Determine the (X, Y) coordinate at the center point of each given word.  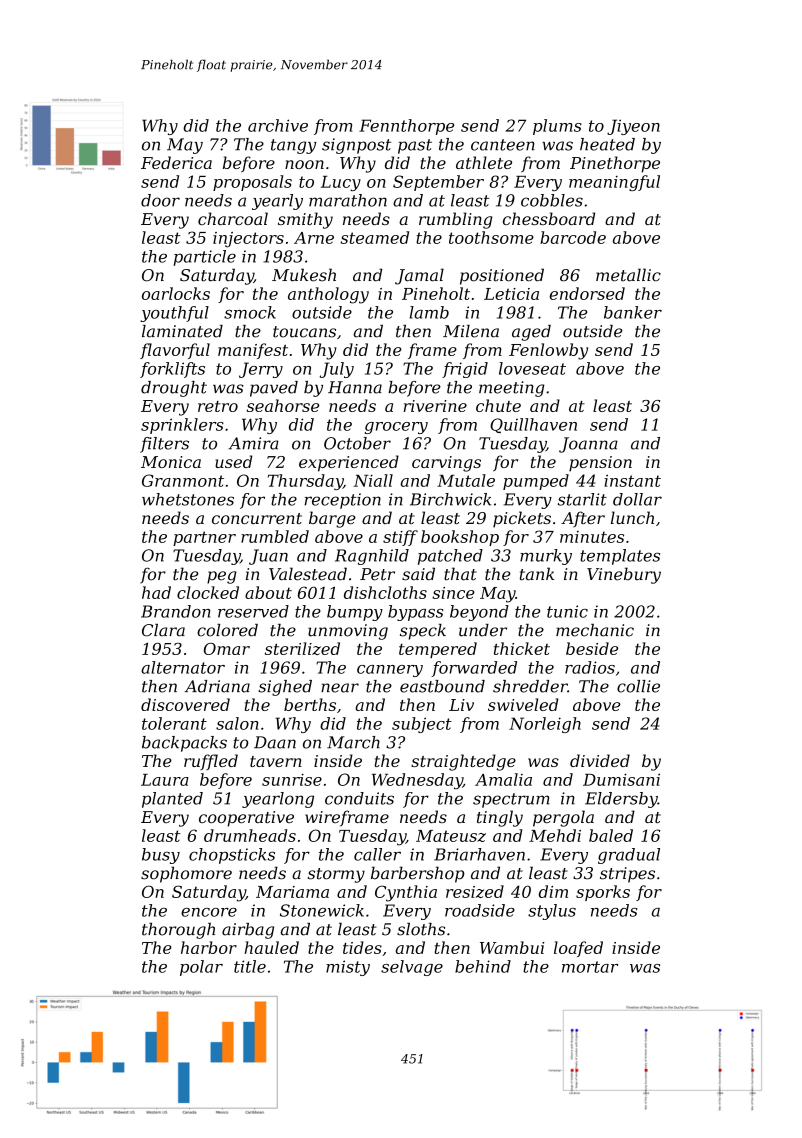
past (415, 146)
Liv (461, 705)
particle (204, 258)
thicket (522, 648)
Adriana (217, 686)
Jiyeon (633, 127)
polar (201, 968)
